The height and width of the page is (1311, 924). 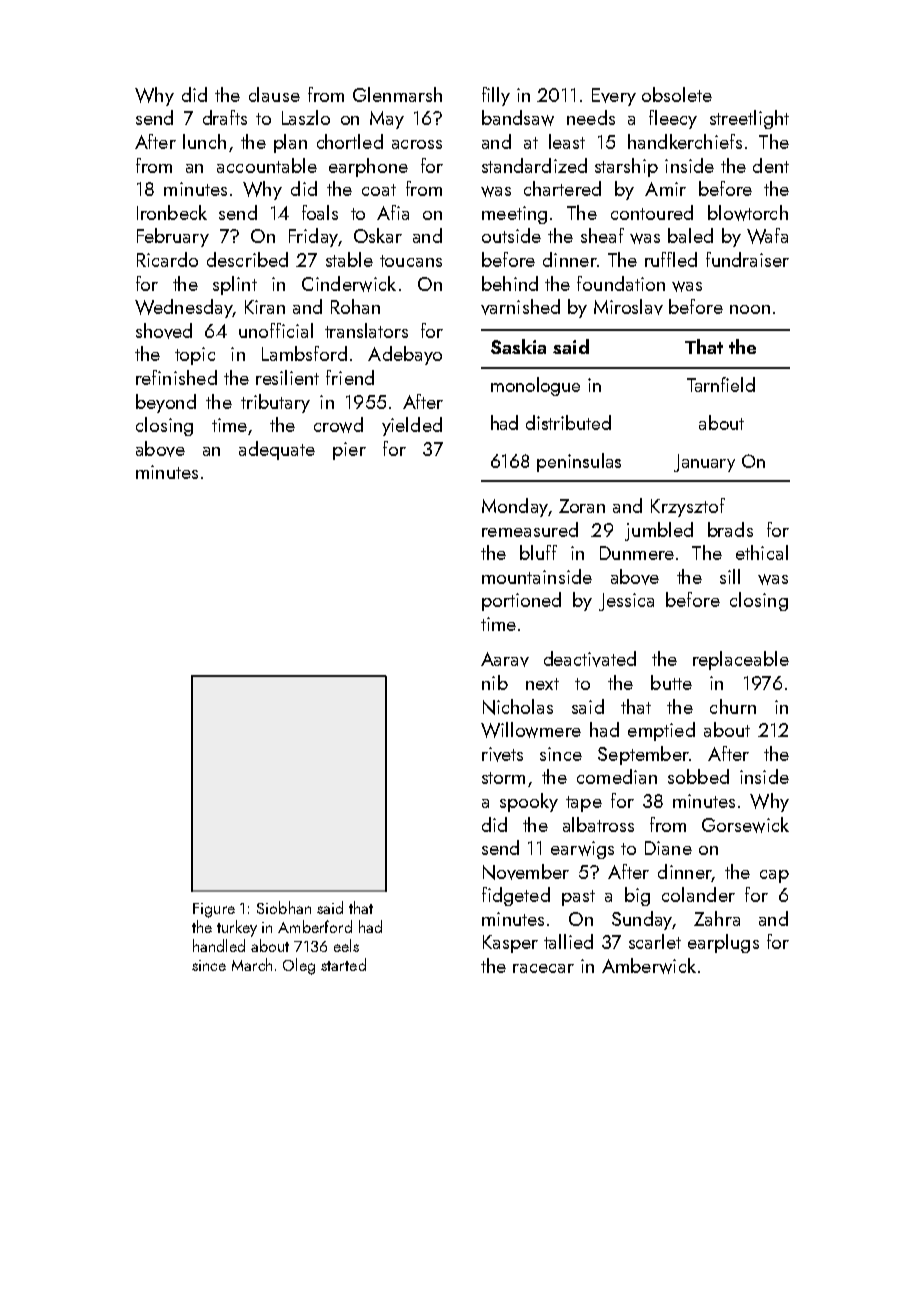 What do you see at coordinates (521, 601) in the page?
I see `portioned` at bounding box center [521, 601].
